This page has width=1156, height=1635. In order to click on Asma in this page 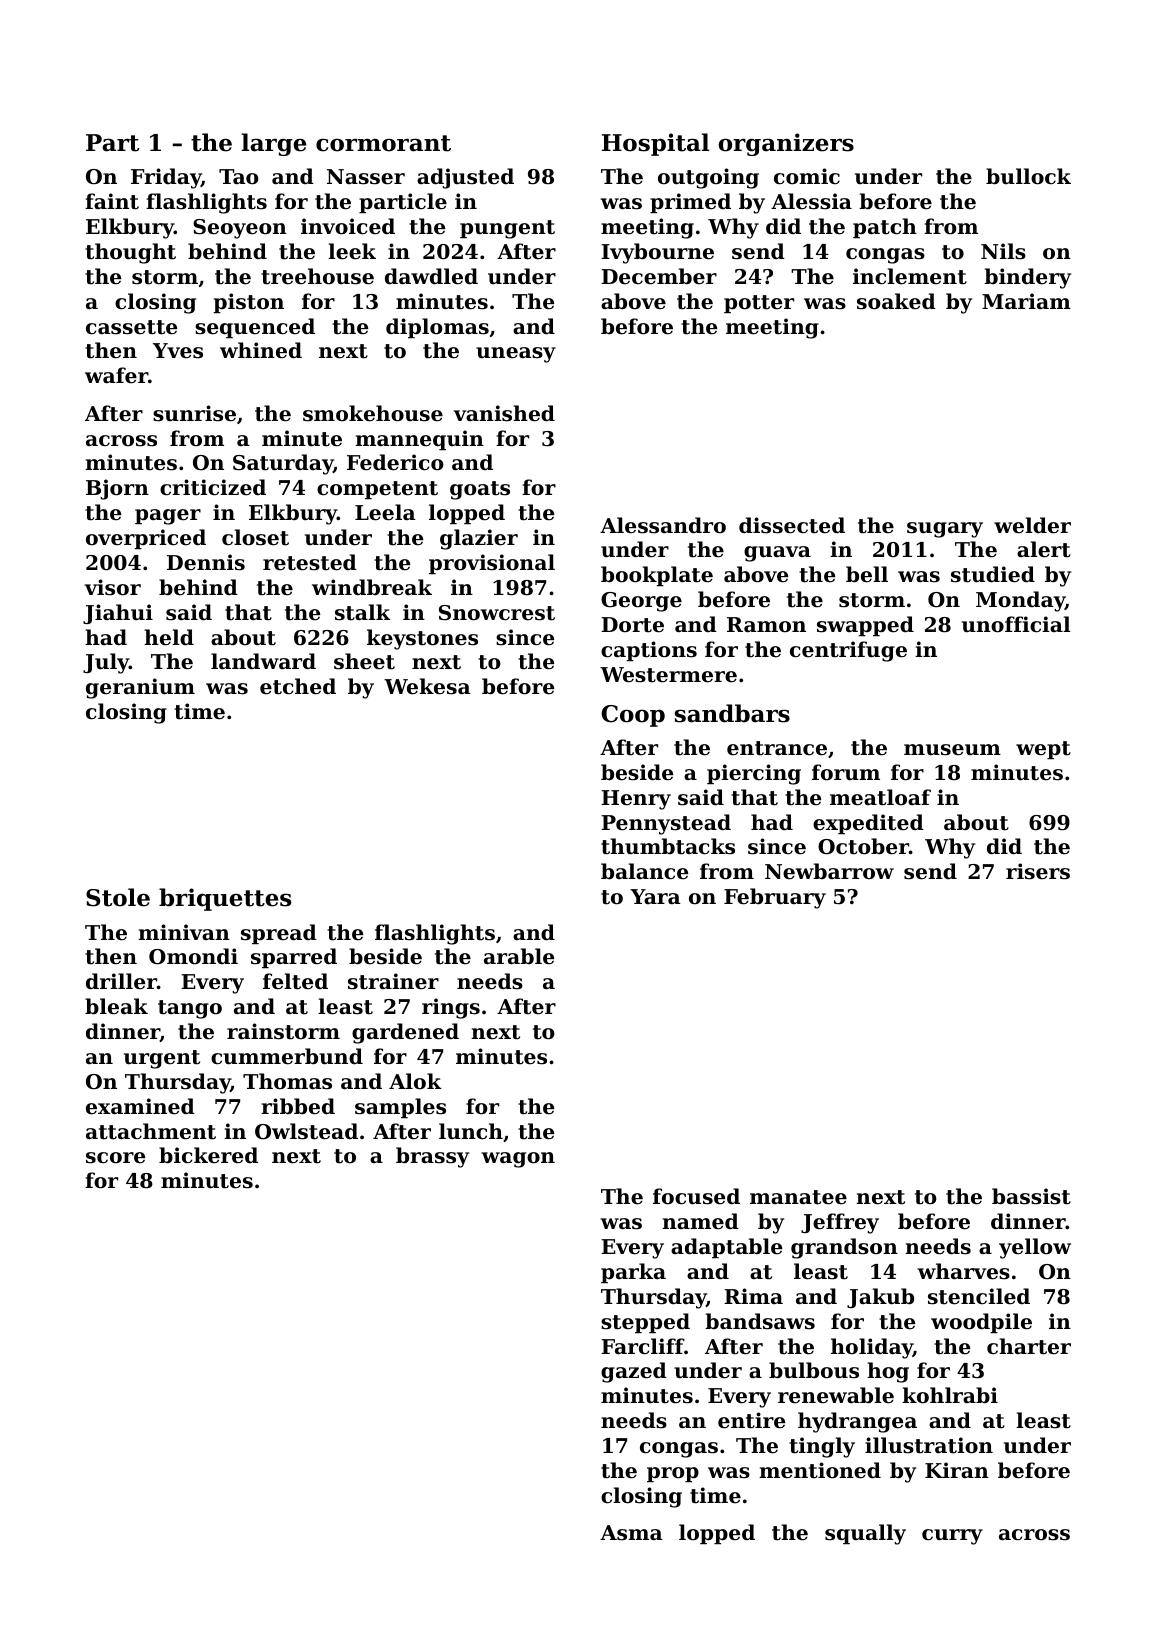, I will do `click(631, 1533)`.
